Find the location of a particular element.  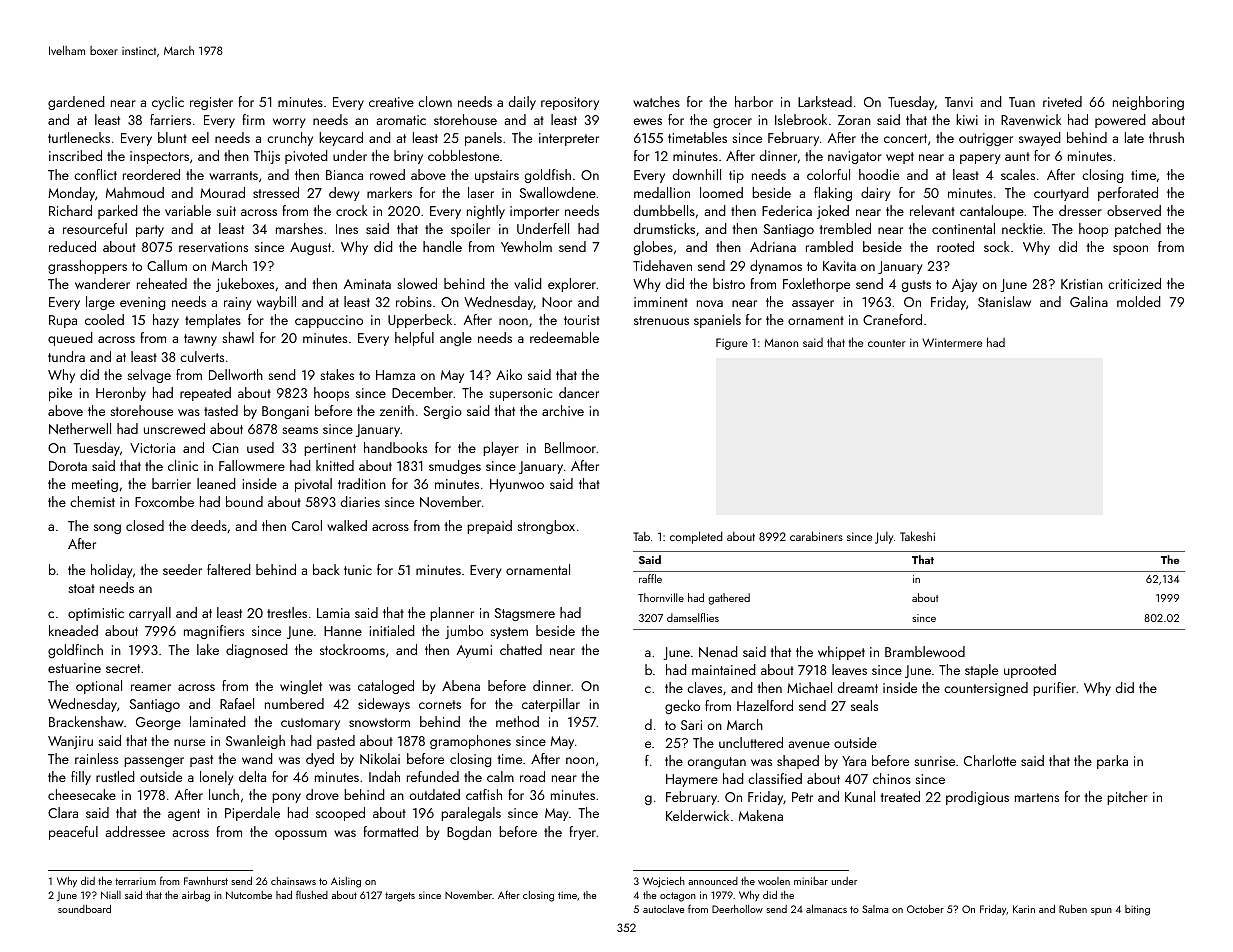

Wintermere is located at coordinates (952, 342).
